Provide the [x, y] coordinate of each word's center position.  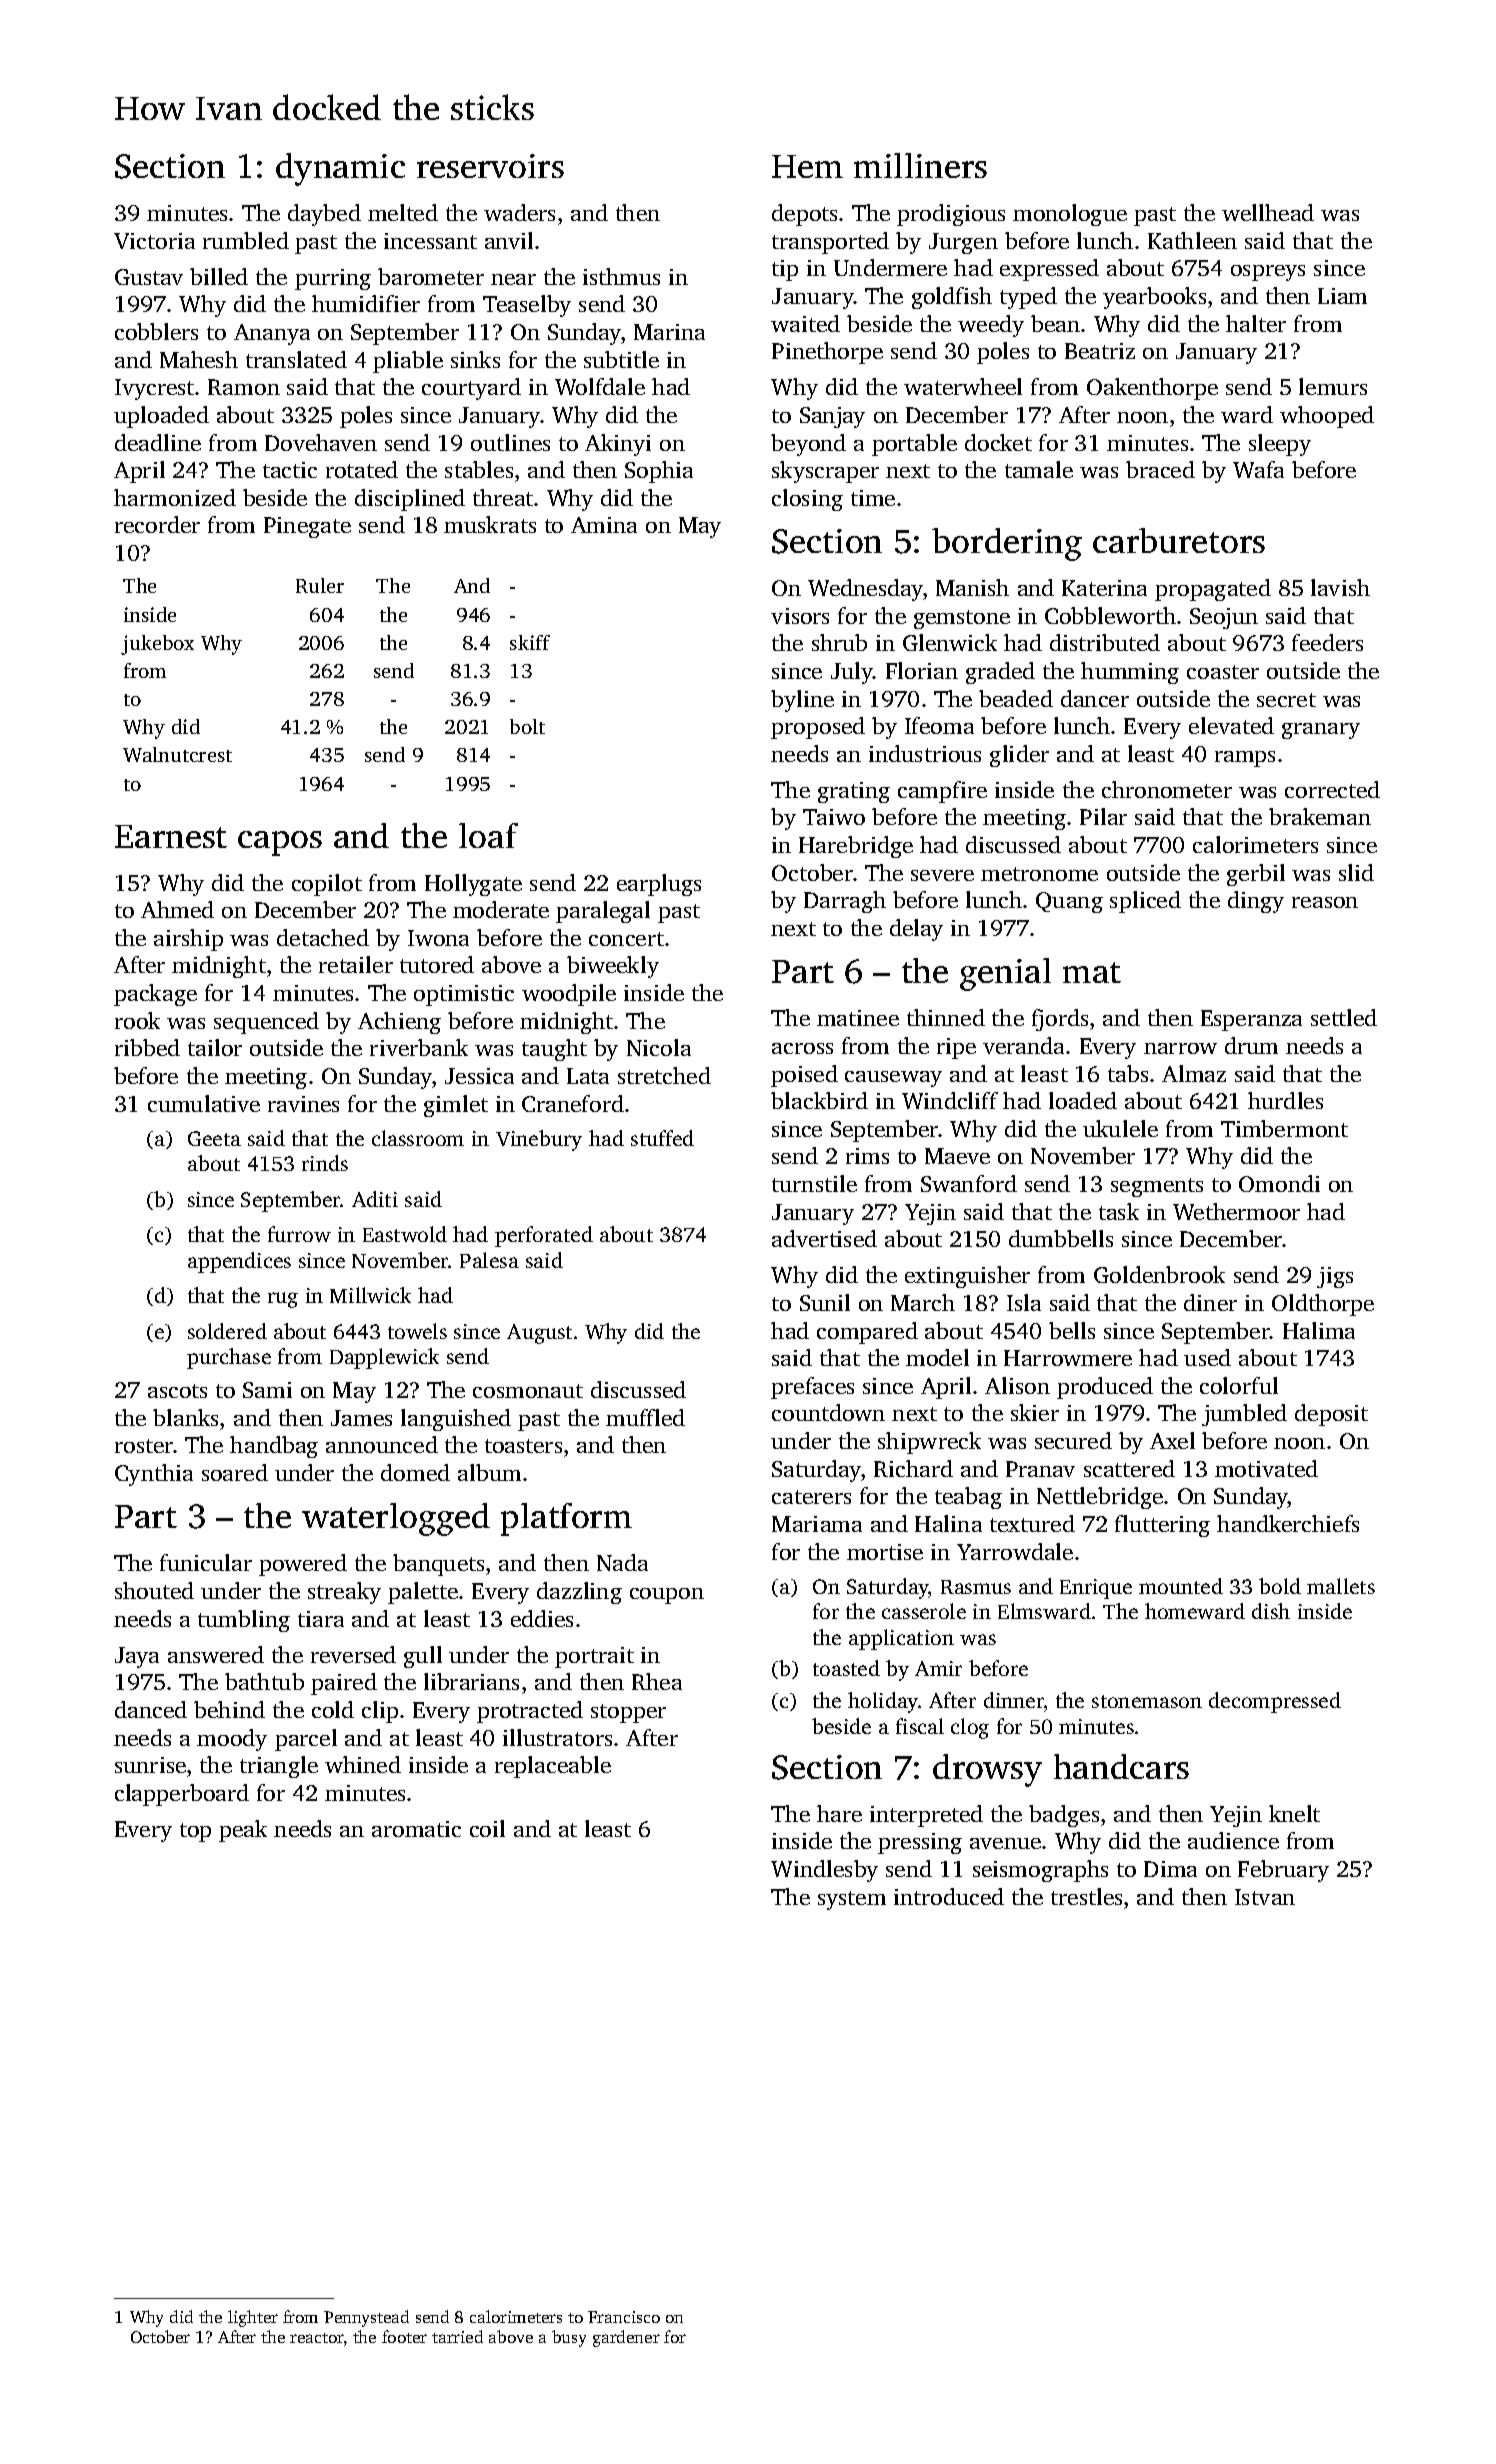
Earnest [171, 836]
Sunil [825, 1302]
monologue [1070, 215]
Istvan [1265, 1897]
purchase [229, 1358]
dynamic [340, 169]
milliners [920, 165]
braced [1160, 469]
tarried [457, 2336]
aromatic [416, 1829]
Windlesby [824, 1871]
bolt [527, 726]
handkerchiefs [1288, 1523]
